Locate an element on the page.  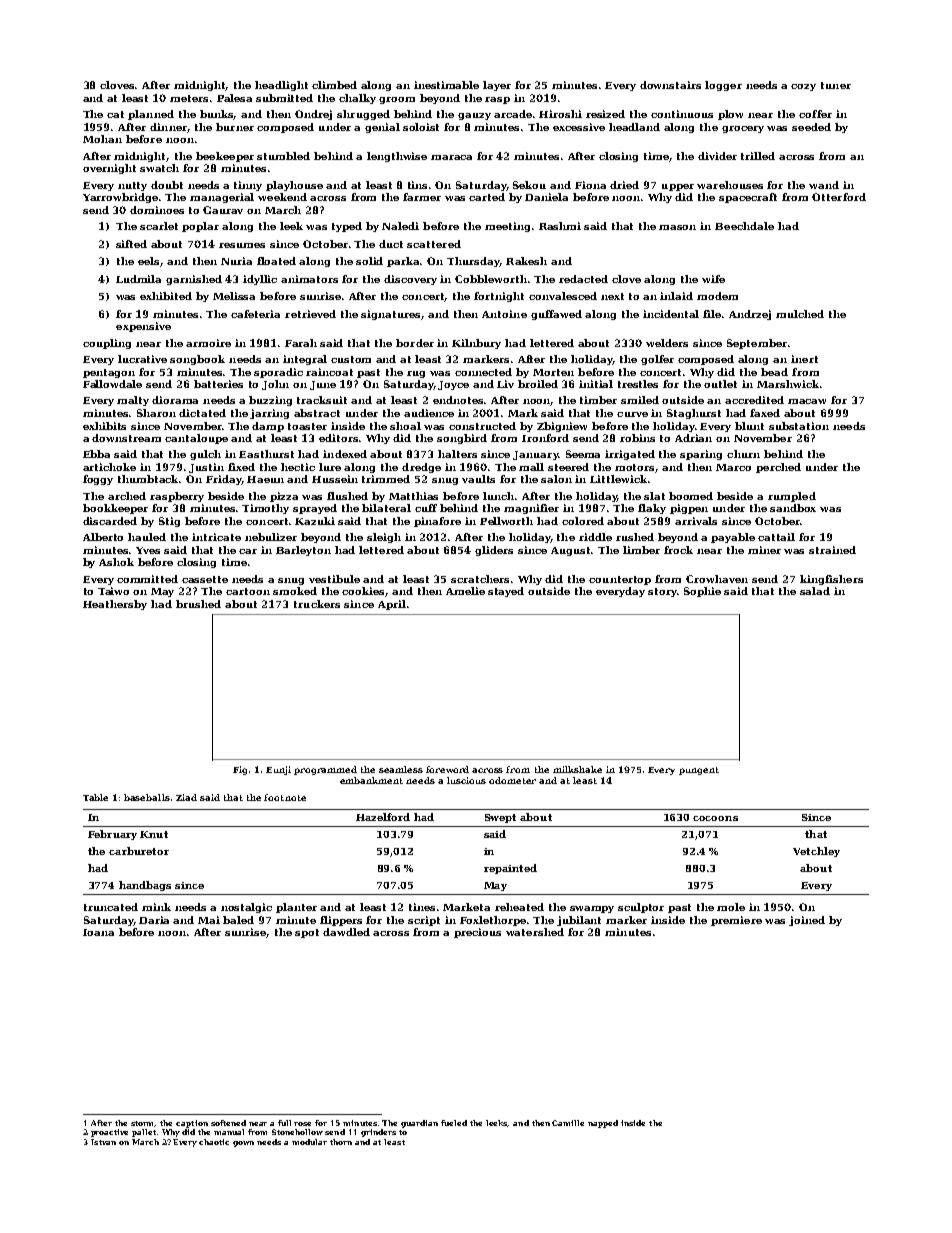
layer is located at coordinates (497, 86).
